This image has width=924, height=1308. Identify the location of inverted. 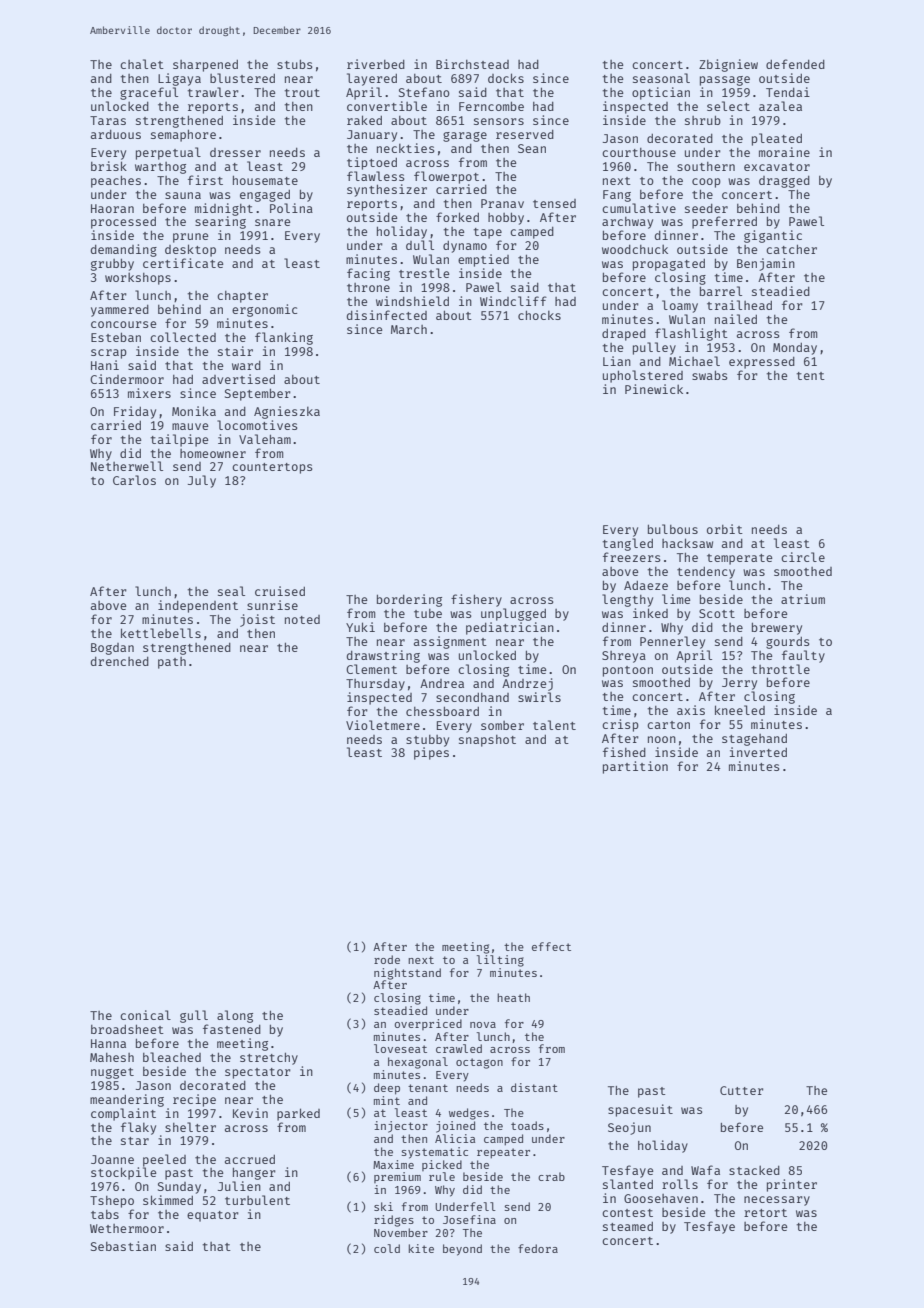
(758, 752).
